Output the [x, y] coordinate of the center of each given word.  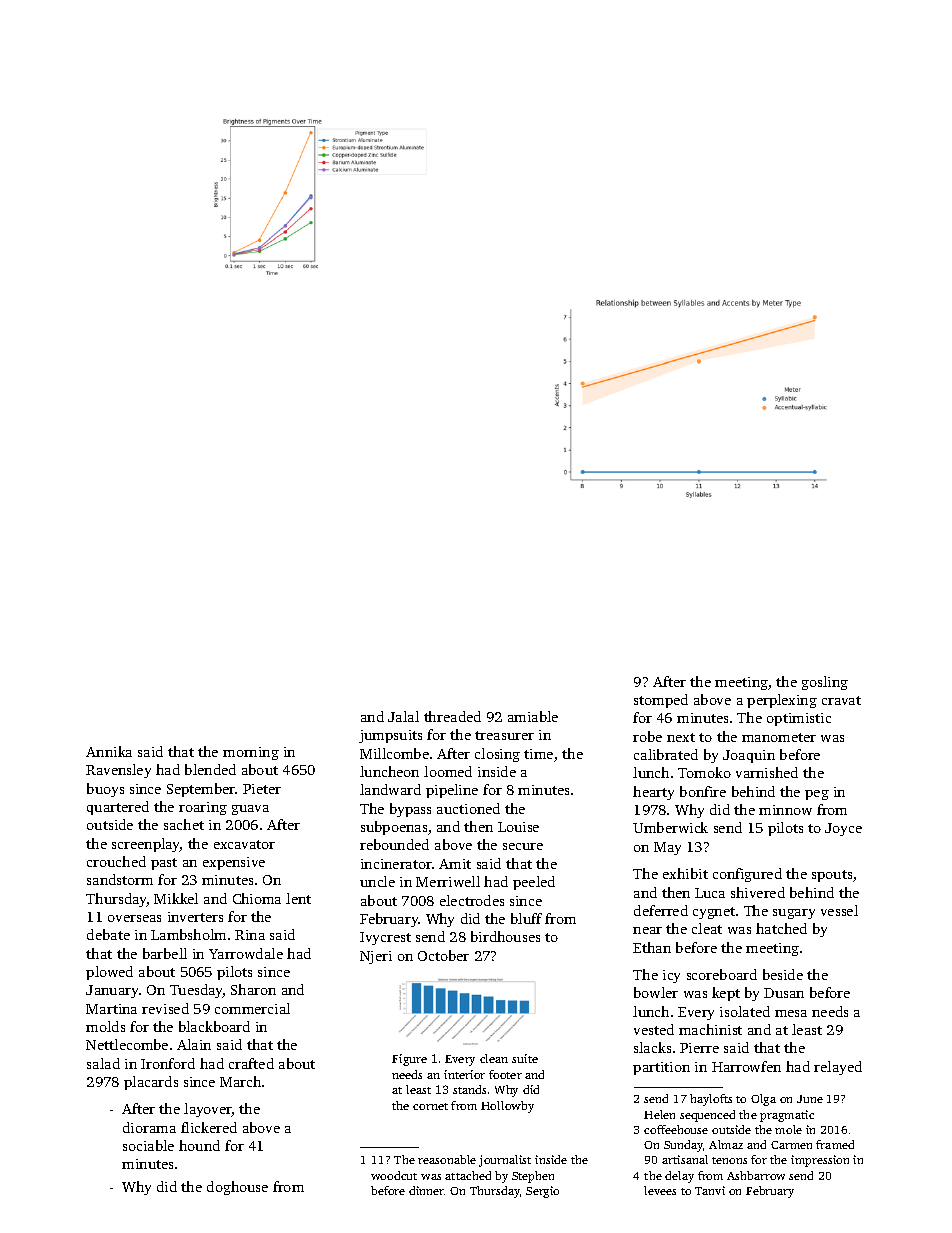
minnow [785, 810]
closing [497, 755]
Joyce [843, 829]
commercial [252, 1008]
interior [464, 1074]
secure [523, 846]
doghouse [237, 1188]
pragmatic [787, 1116]
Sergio [542, 1192]
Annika [109, 751]
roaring [203, 808]
